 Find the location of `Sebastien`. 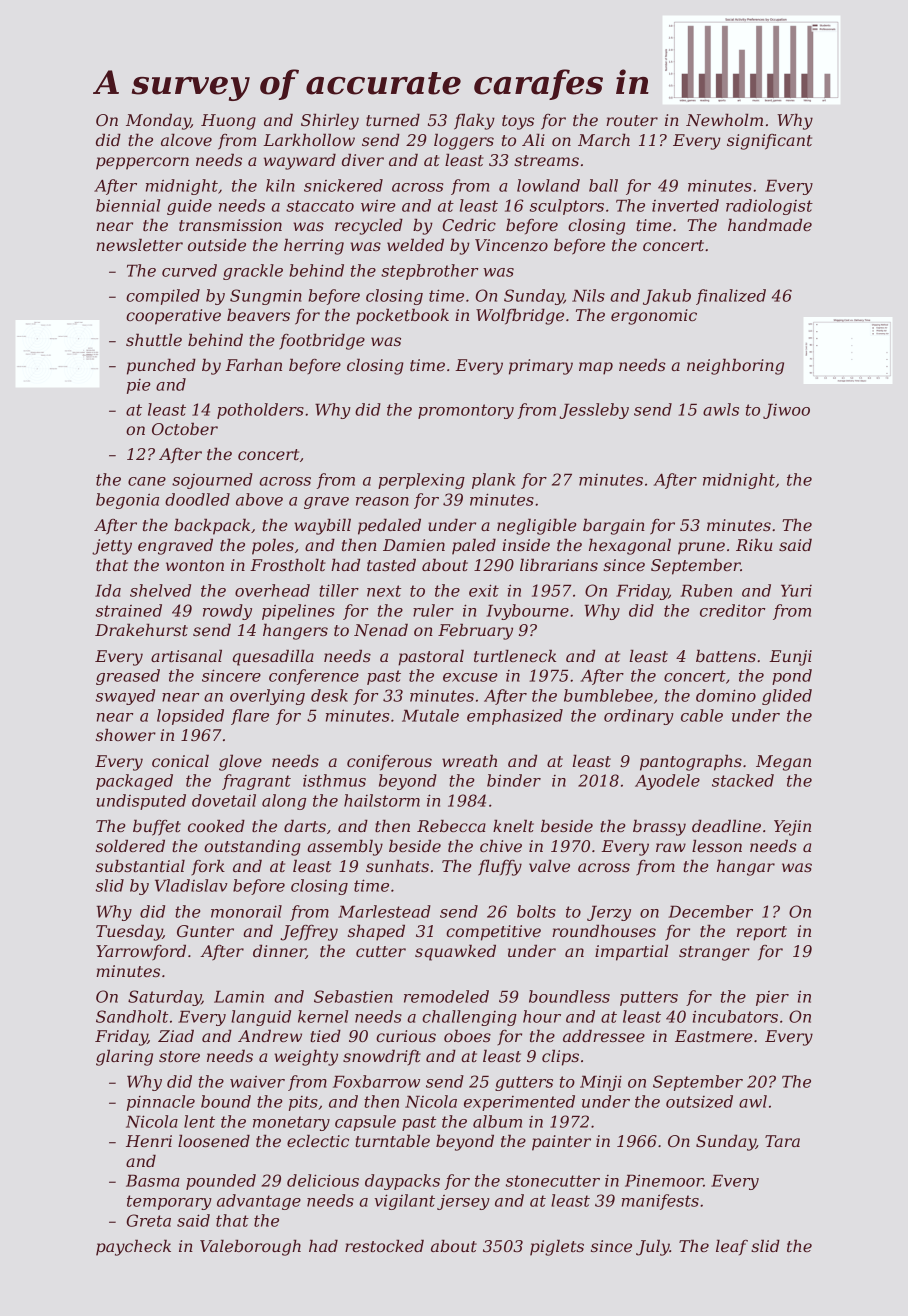

Sebastien is located at coordinates (353, 996).
